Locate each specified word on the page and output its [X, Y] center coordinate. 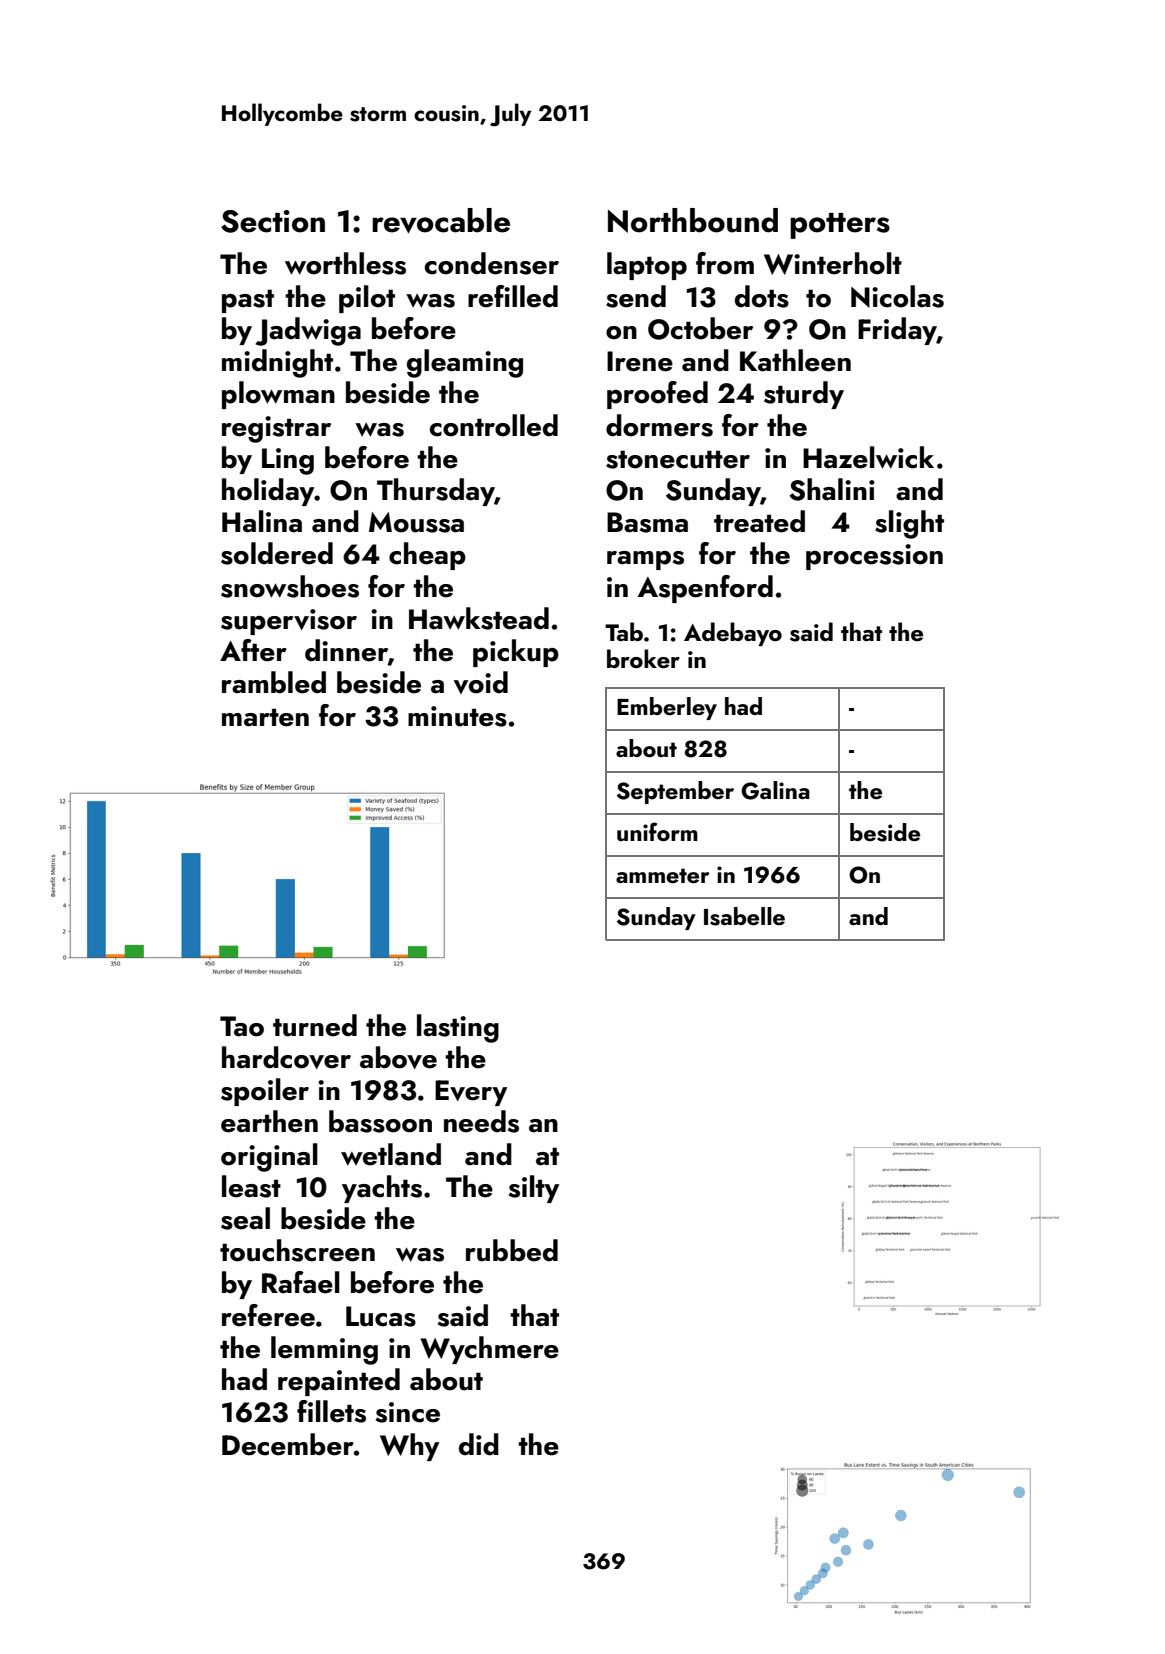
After [253, 650]
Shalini [832, 489]
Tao [242, 1026]
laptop [647, 266]
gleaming [465, 363]
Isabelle [744, 916]
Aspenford [705, 589]
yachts [382, 1189]
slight [909, 524]
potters [840, 226]
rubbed [512, 1250]
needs [481, 1121]
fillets [331, 1411]
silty [534, 1189]
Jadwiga [308, 331]
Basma [647, 522]
